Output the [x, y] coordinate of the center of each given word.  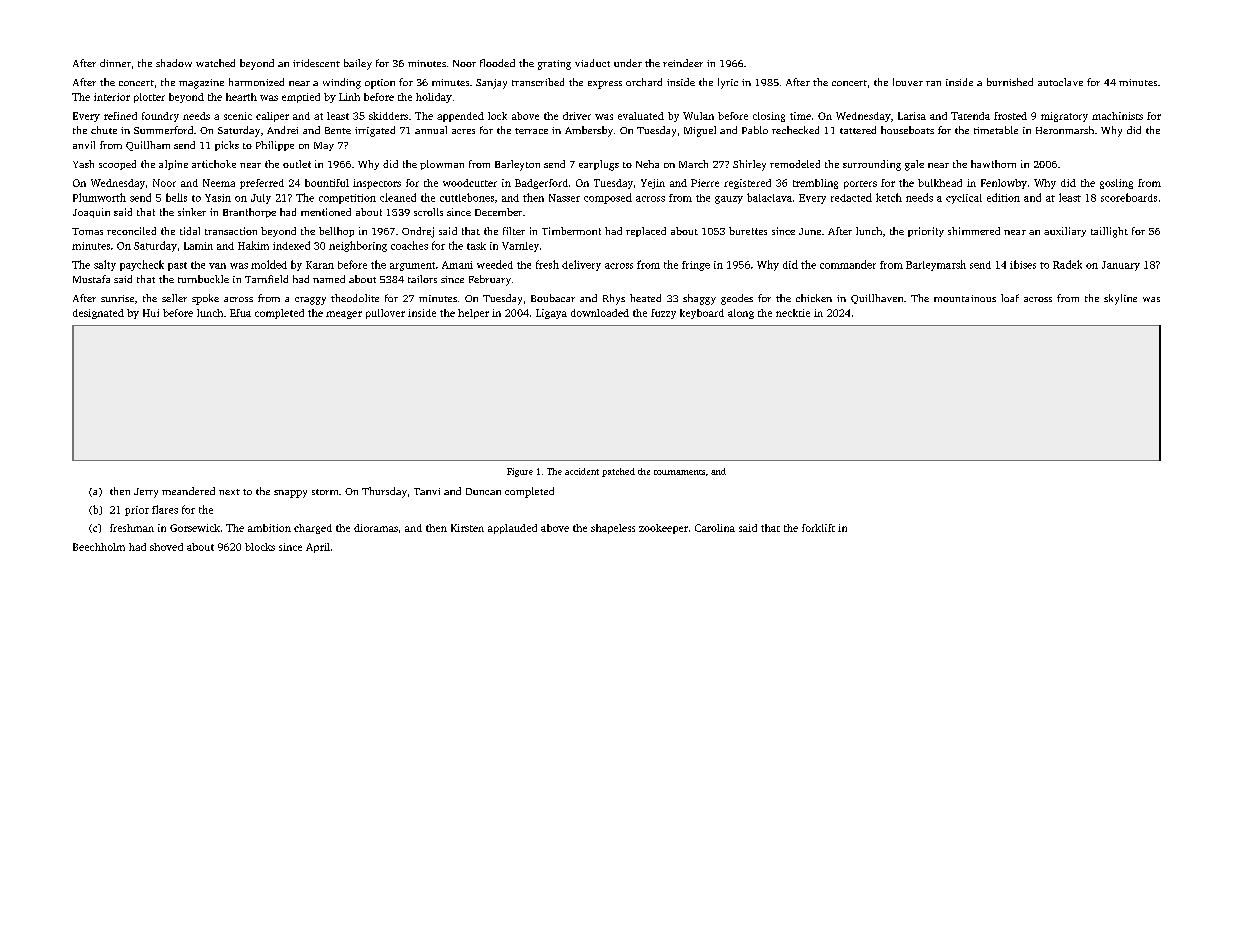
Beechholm [99, 547]
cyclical [964, 199]
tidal [190, 231]
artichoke [214, 164]
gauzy [729, 200]
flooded [497, 63]
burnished [1010, 82]
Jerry [146, 493]
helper [473, 314]
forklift [818, 528]
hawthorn [993, 164]
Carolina [715, 528]
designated [98, 314]
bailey [358, 64]
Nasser [564, 198]
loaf [1010, 298]
